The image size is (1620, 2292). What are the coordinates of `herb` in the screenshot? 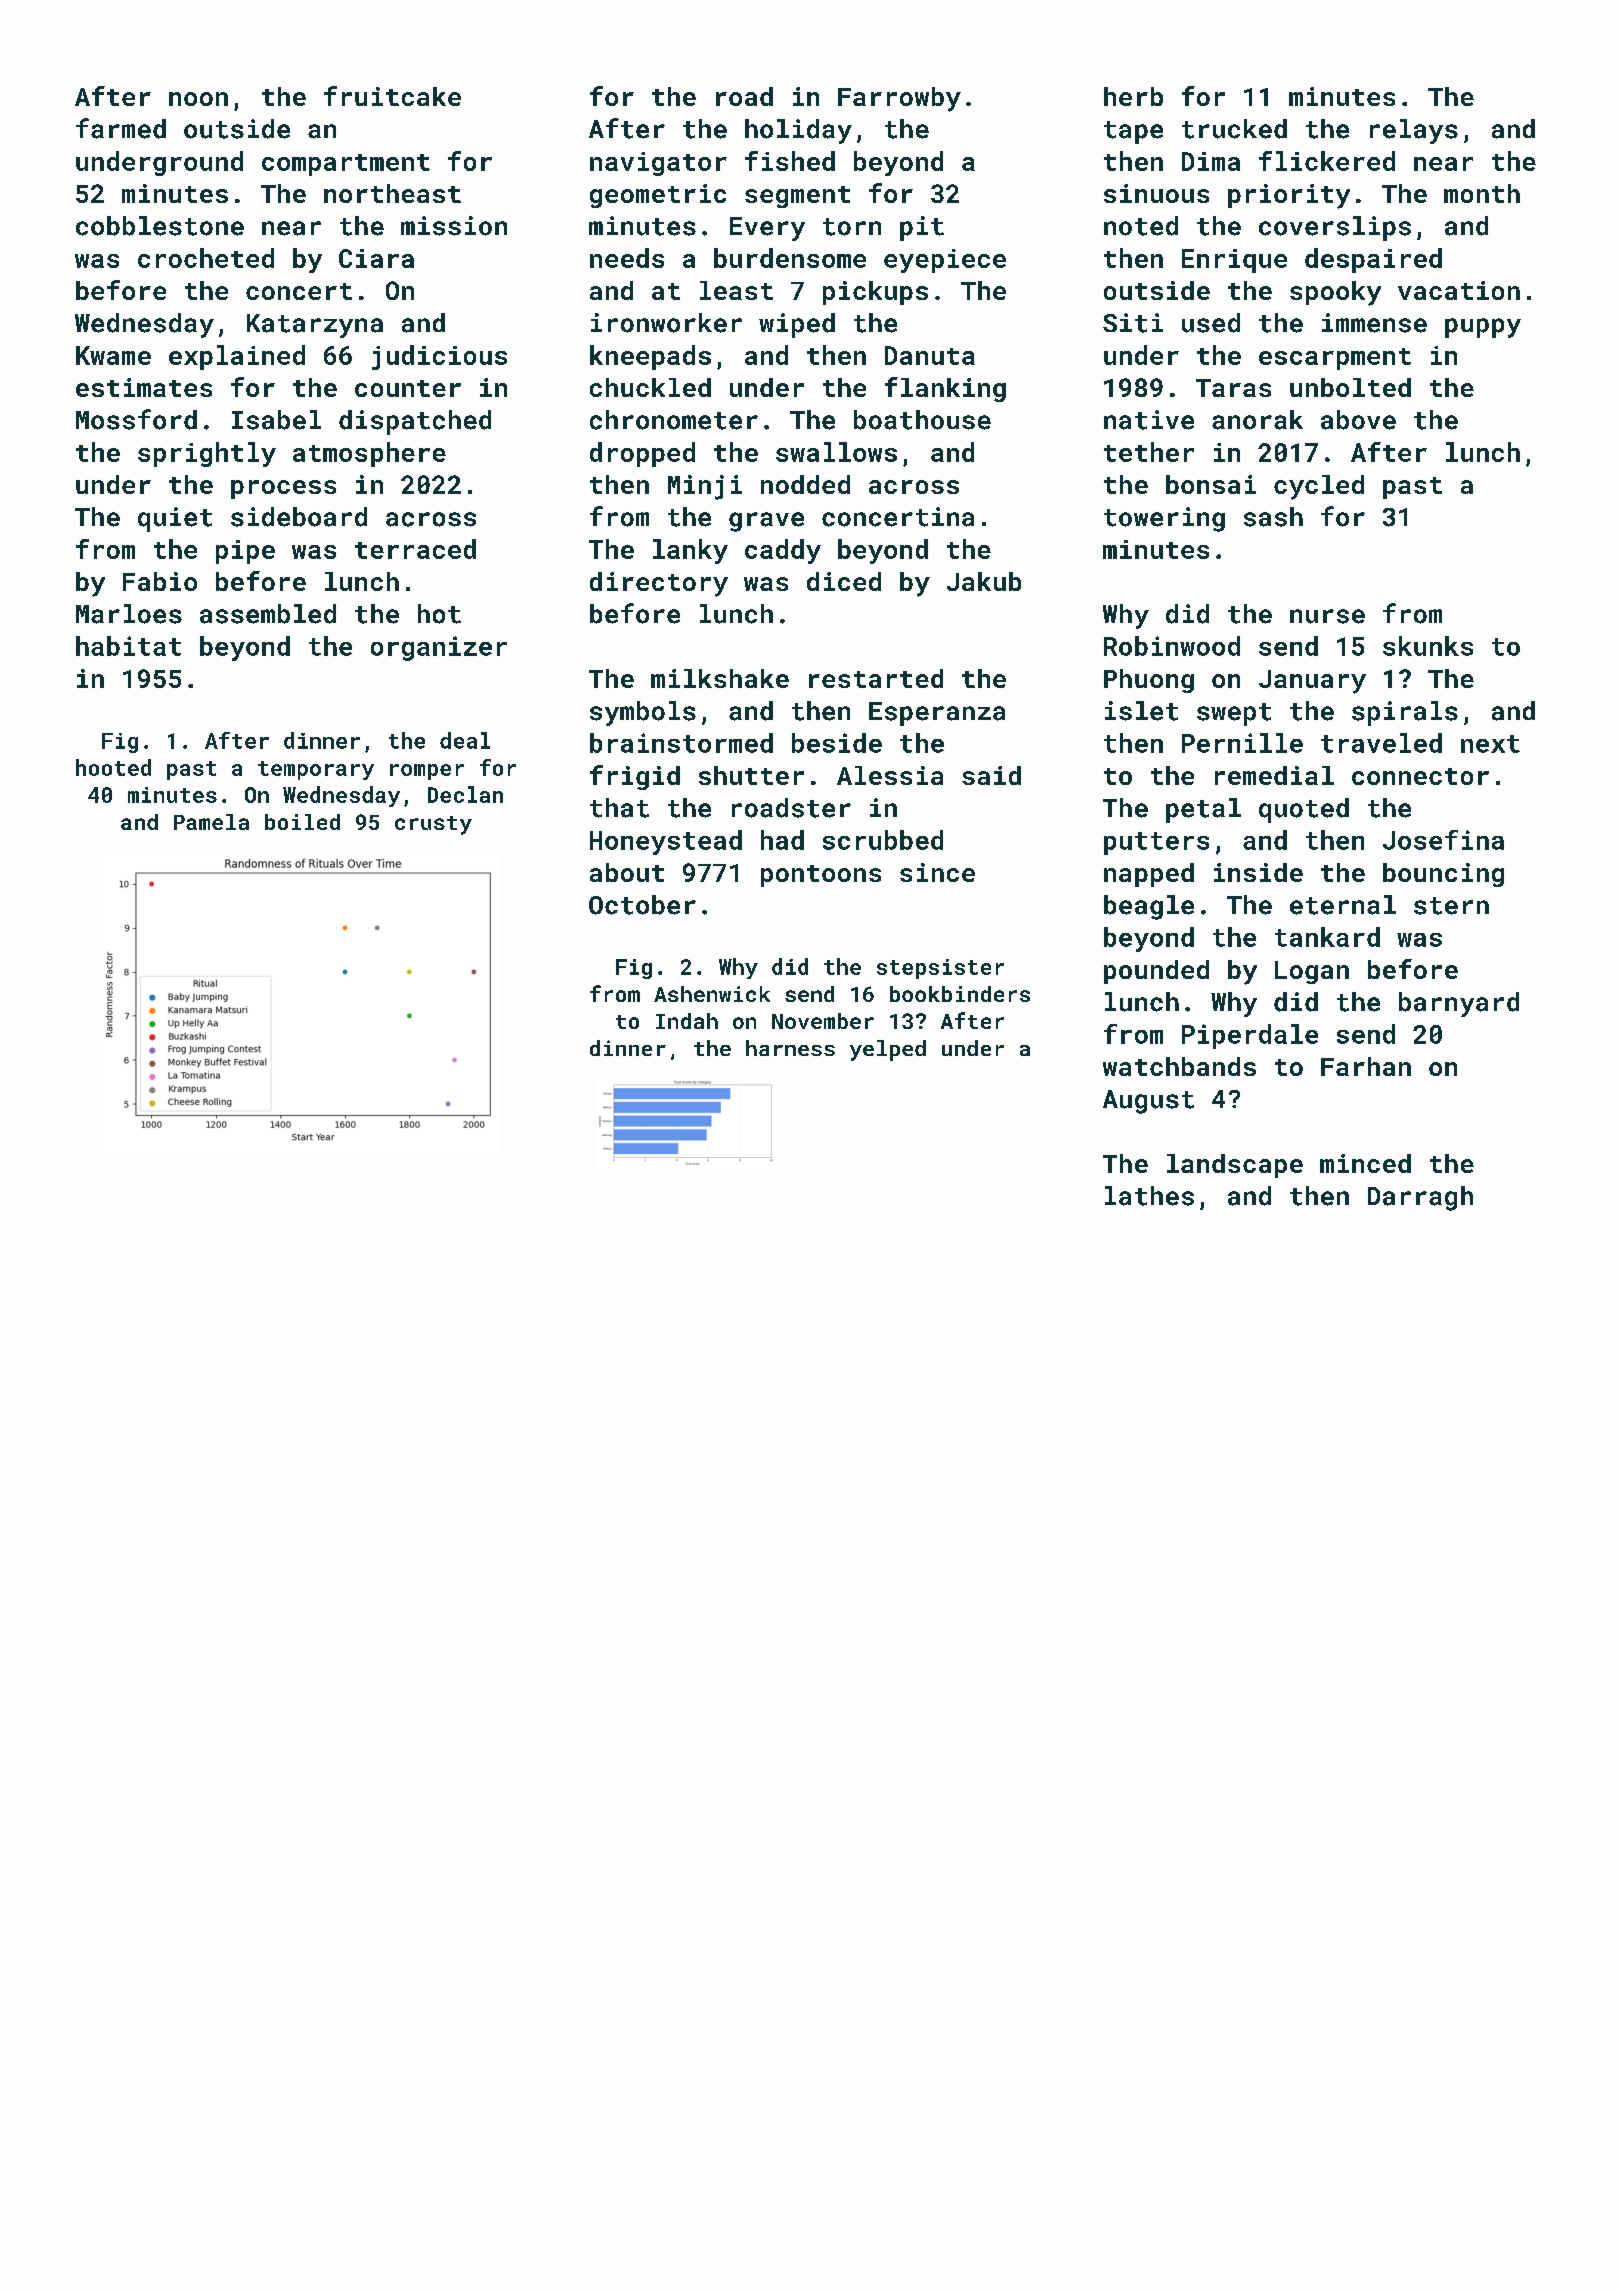 It's located at (1133, 96).
